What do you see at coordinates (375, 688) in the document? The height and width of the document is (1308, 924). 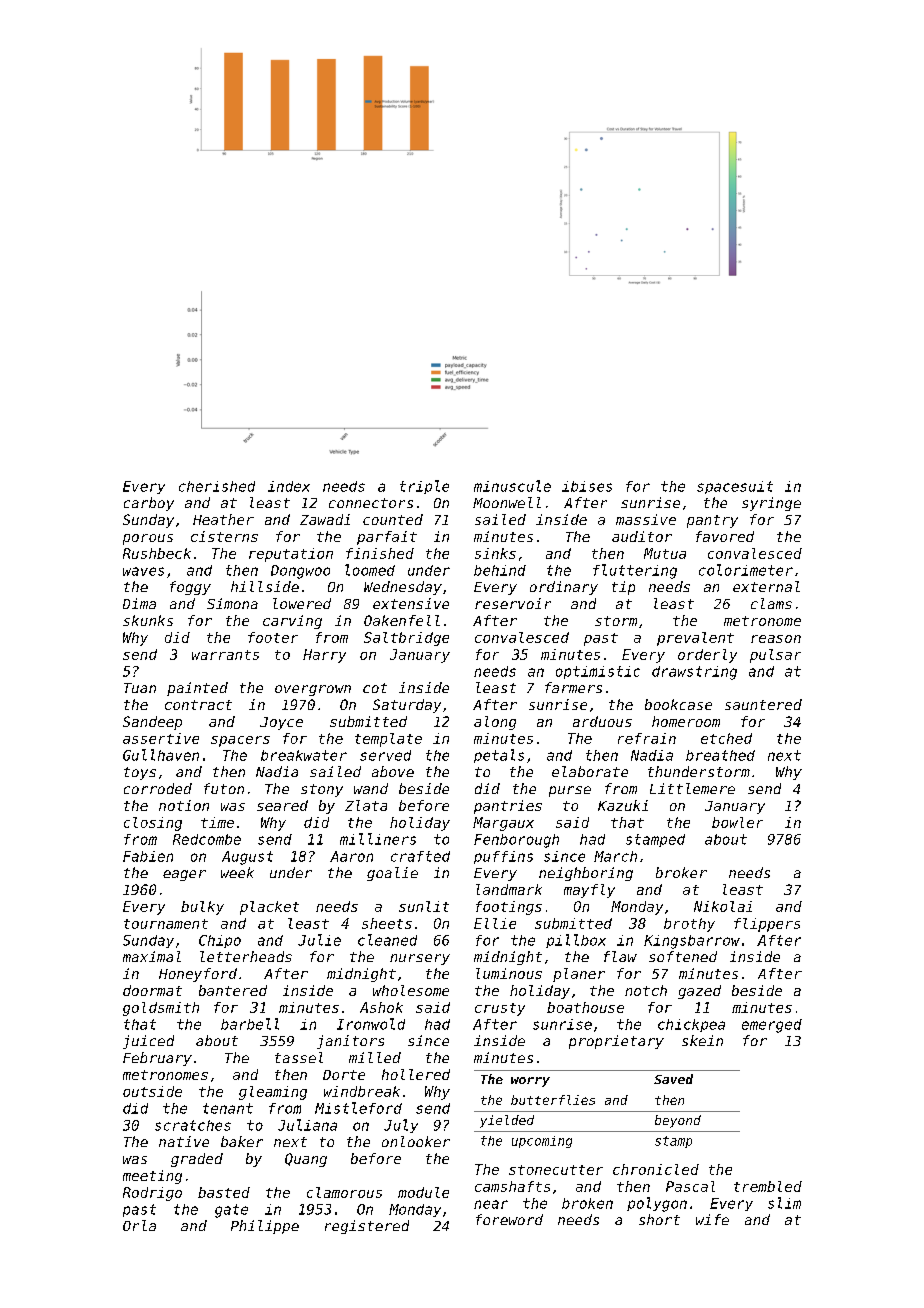 I see `cot` at bounding box center [375, 688].
